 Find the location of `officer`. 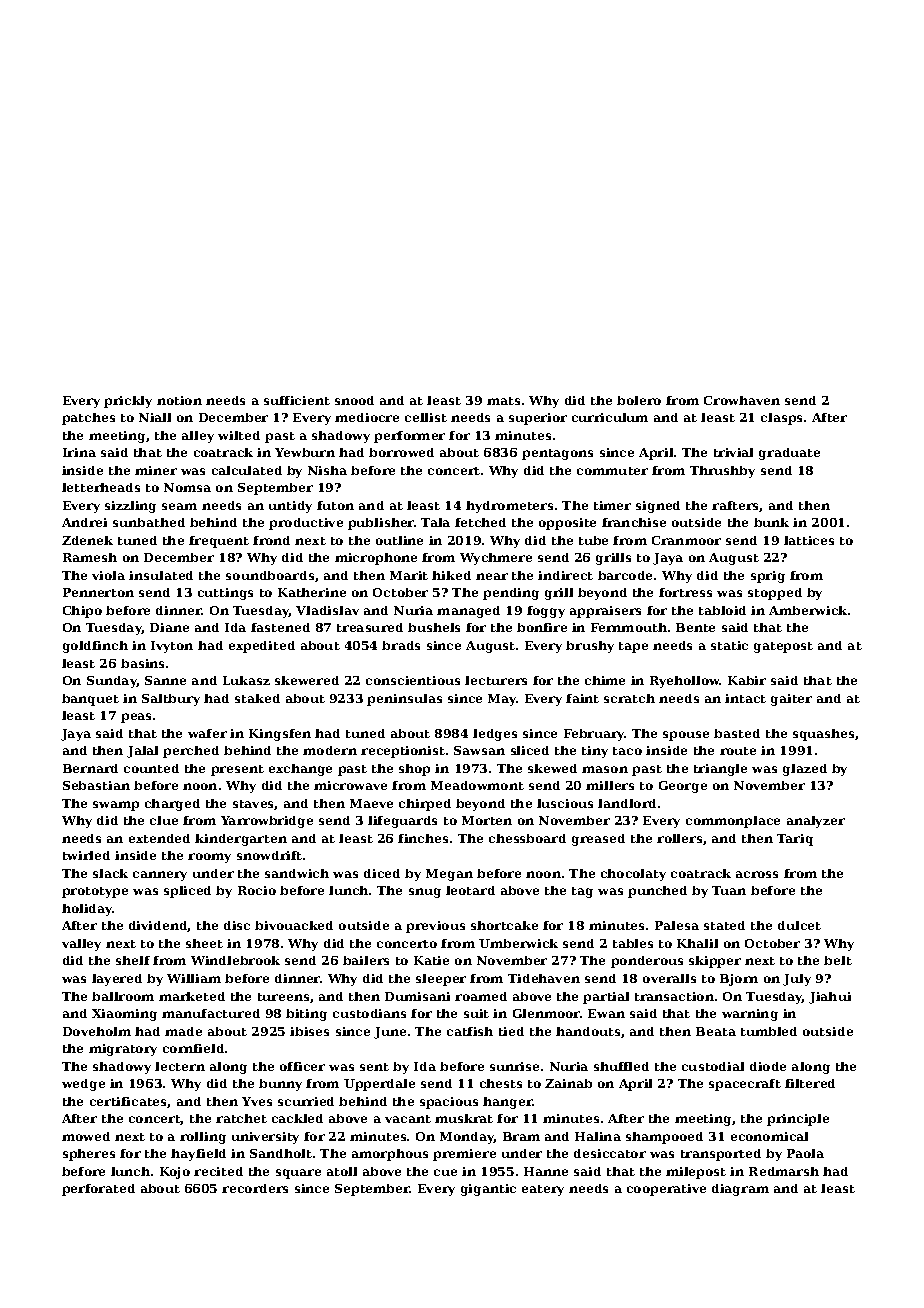

officer is located at coordinates (302, 1066).
